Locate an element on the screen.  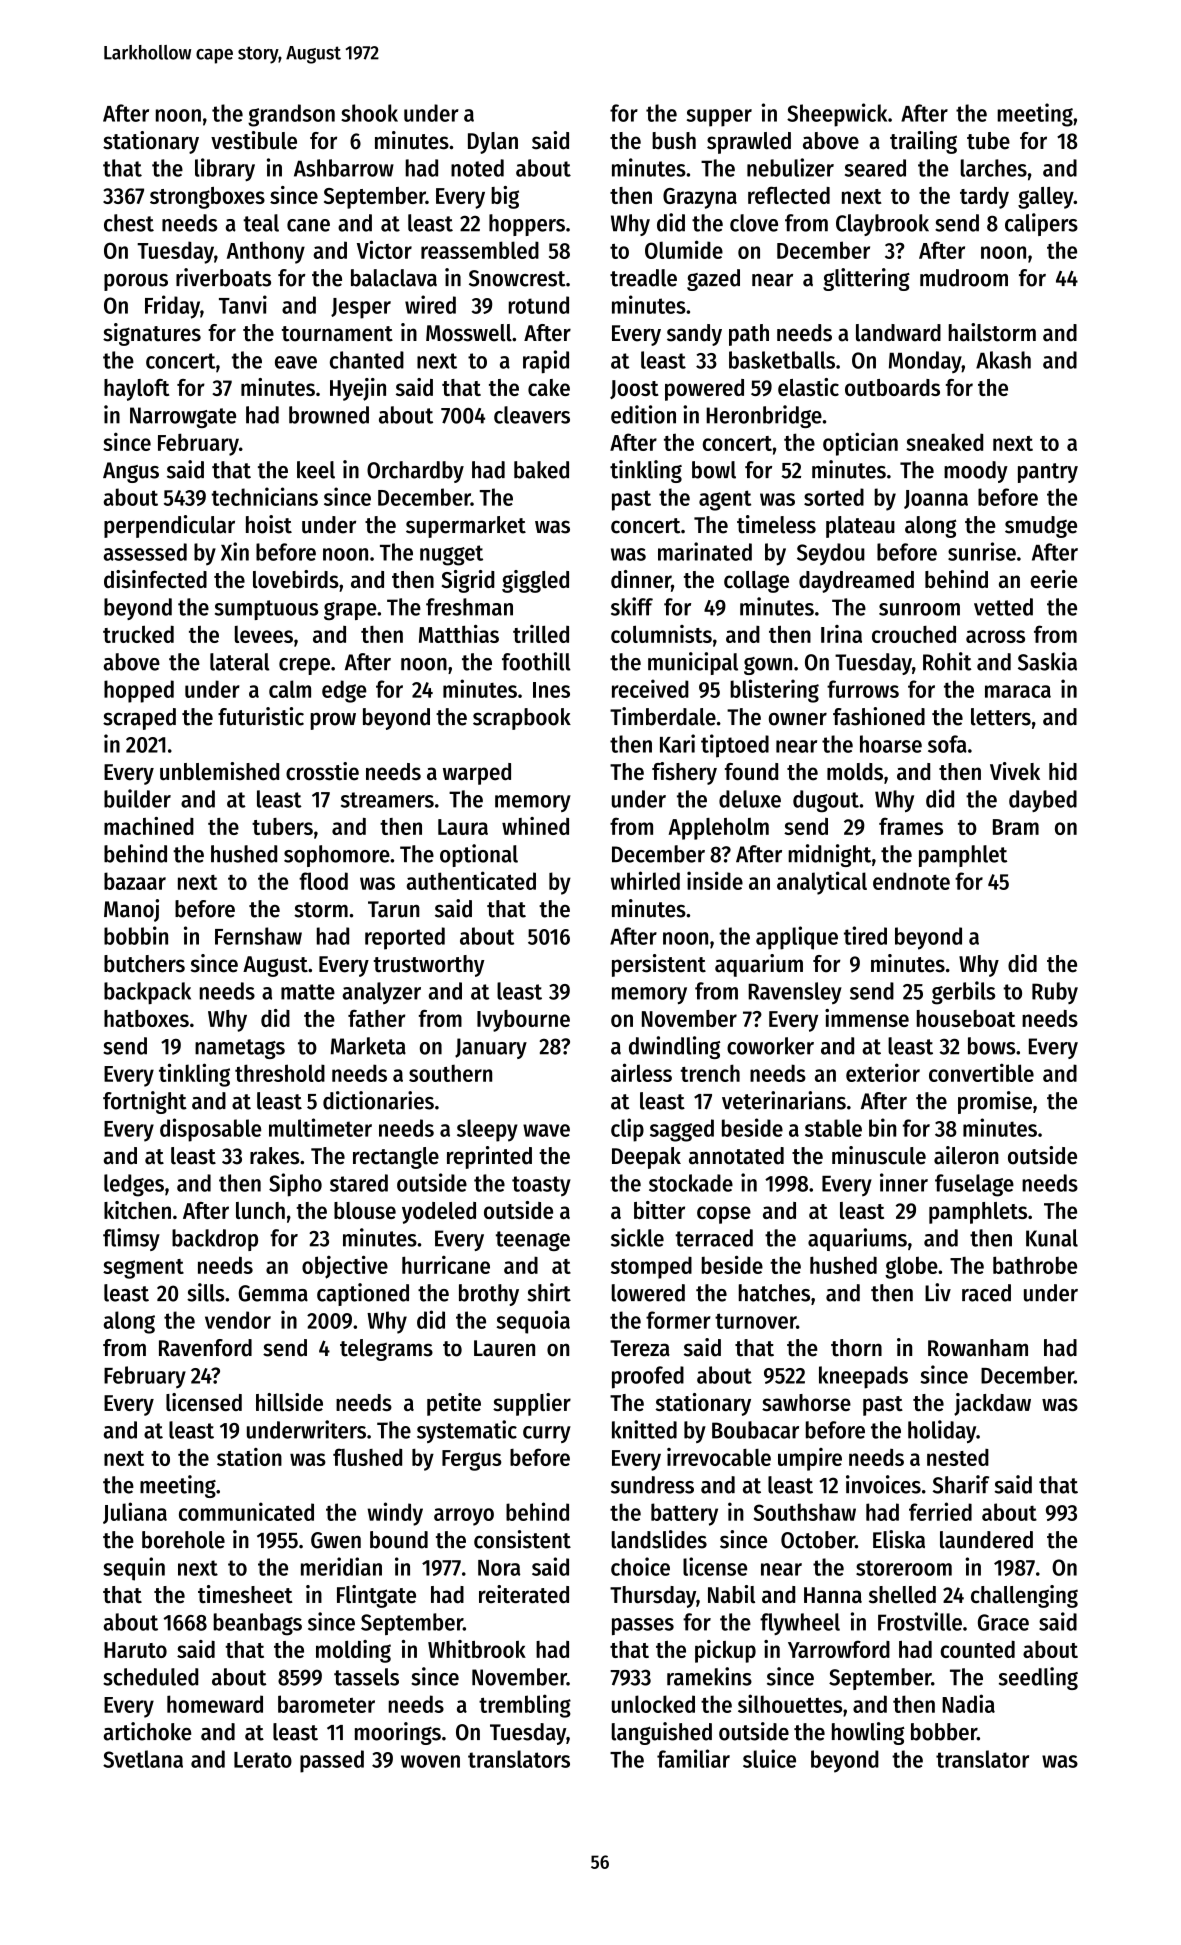
dwindling is located at coordinates (675, 1047).
